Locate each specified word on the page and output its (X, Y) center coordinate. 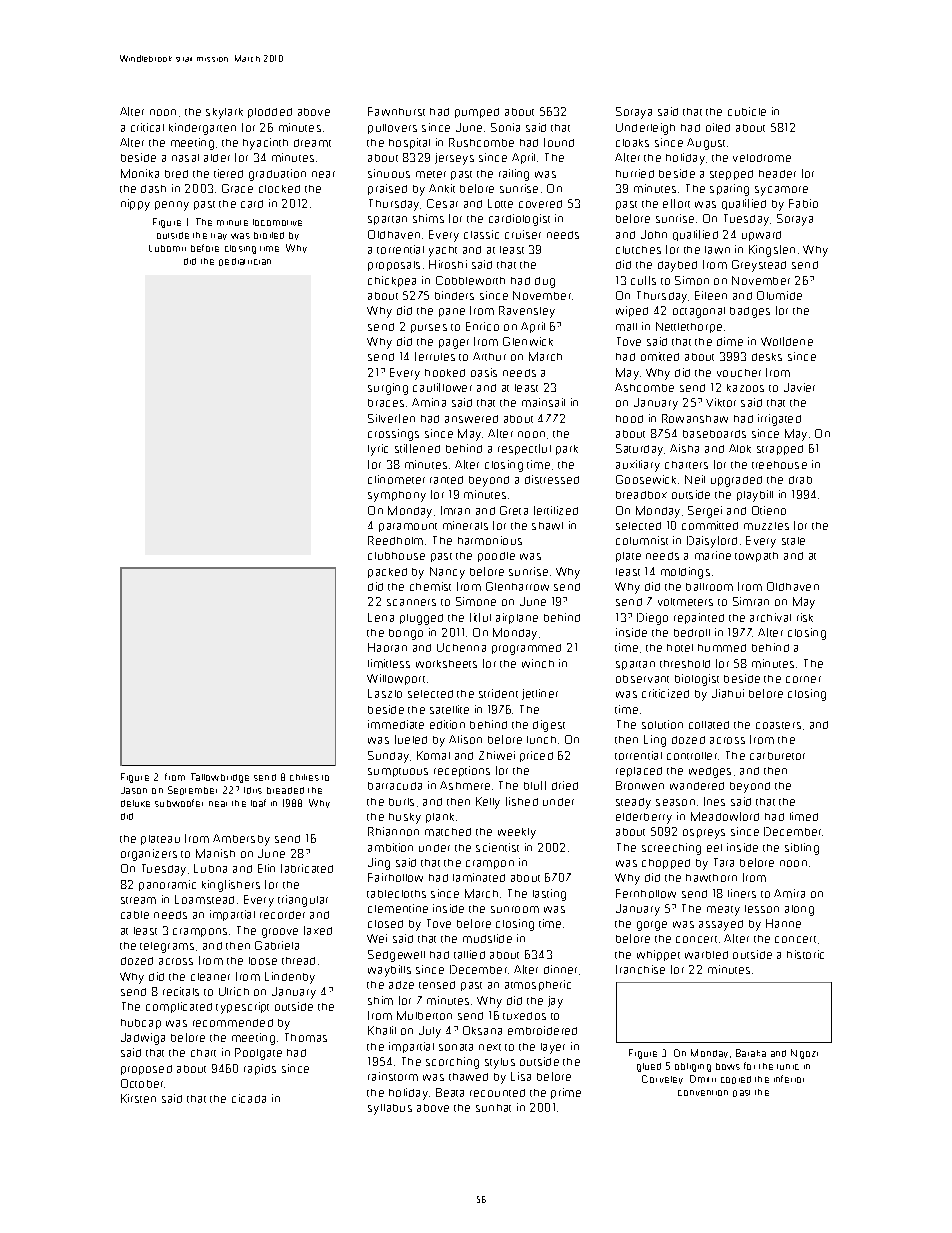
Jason (134, 790)
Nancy (447, 573)
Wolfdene (787, 341)
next (490, 1047)
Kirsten (138, 1098)
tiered (228, 173)
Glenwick (528, 341)
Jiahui (728, 693)
